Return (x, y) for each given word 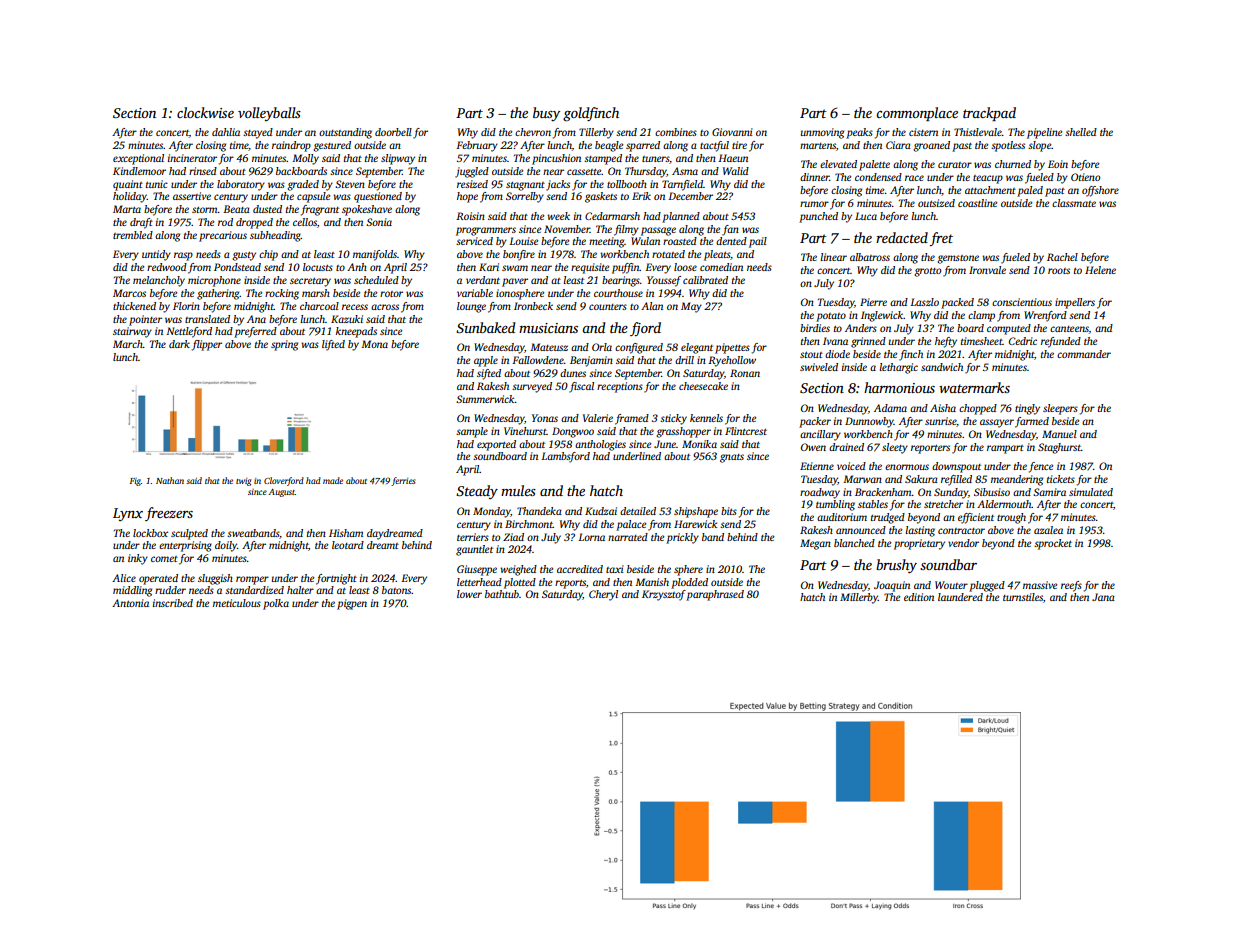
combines (676, 132)
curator (955, 165)
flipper (207, 345)
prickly (682, 538)
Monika (699, 444)
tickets (1061, 479)
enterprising (185, 546)
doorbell (393, 132)
